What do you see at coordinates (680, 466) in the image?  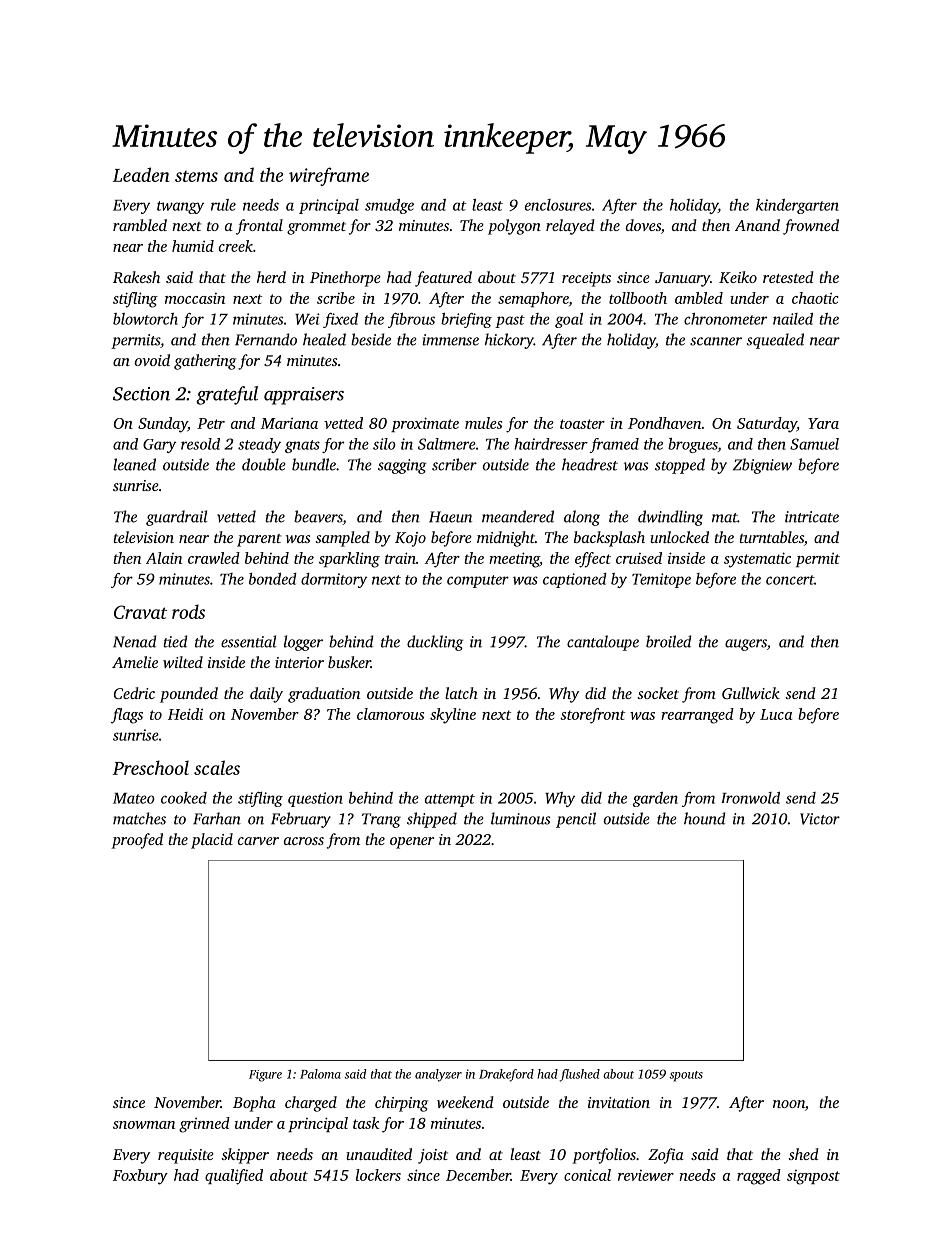 I see `stopped` at bounding box center [680, 466].
